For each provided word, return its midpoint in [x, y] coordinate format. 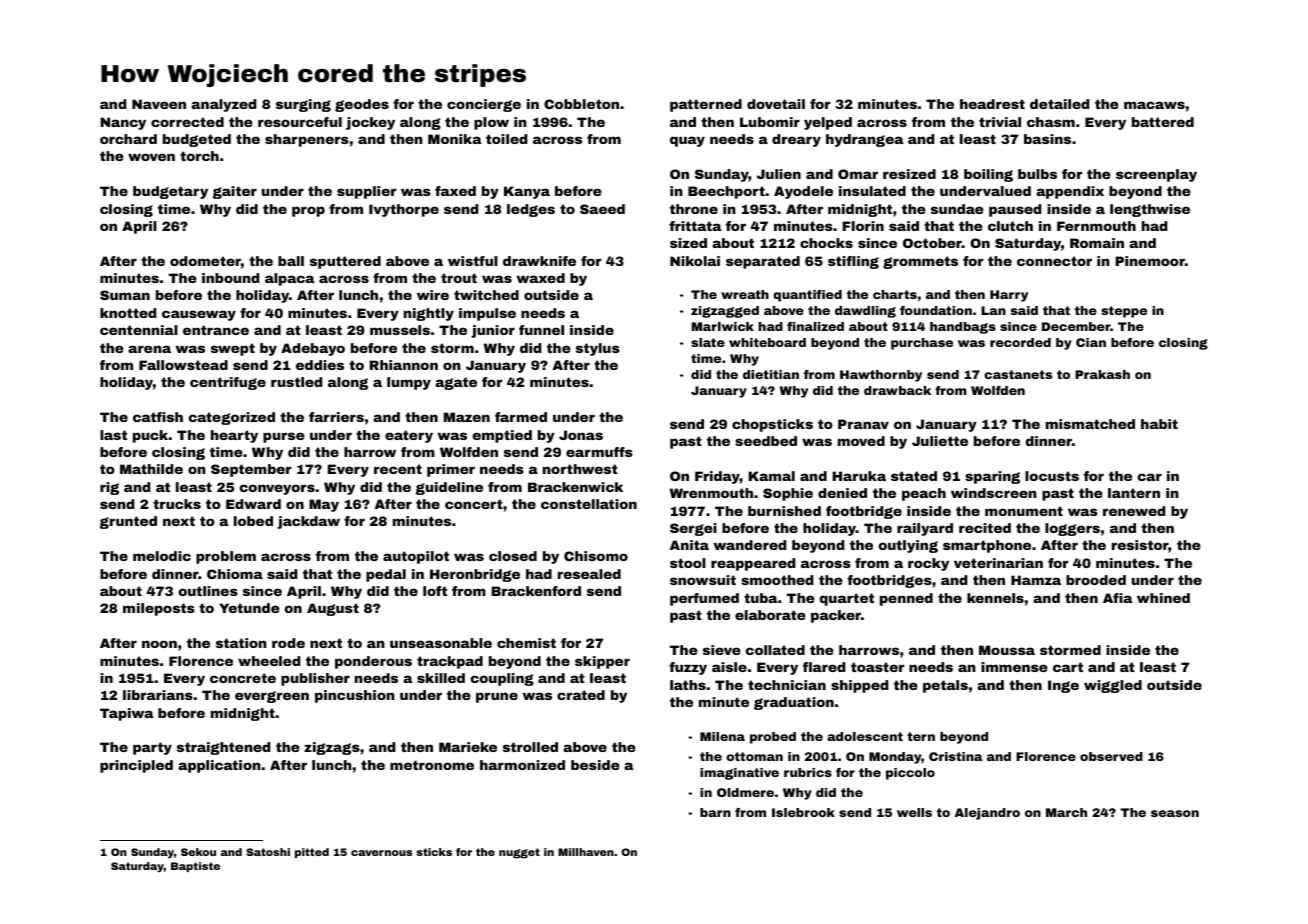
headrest [992, 104]
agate [456, 383]
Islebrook [803, 812]
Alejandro [987, 814]
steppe [1124, 312]
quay [687, 141]
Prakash [1102, 374]
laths [688, 685]
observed [1111, 756]
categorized [232, 418]
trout [459, 278]
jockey [370, 123]
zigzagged [725, 312]
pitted [312, 853]
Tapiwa [126, 714]
